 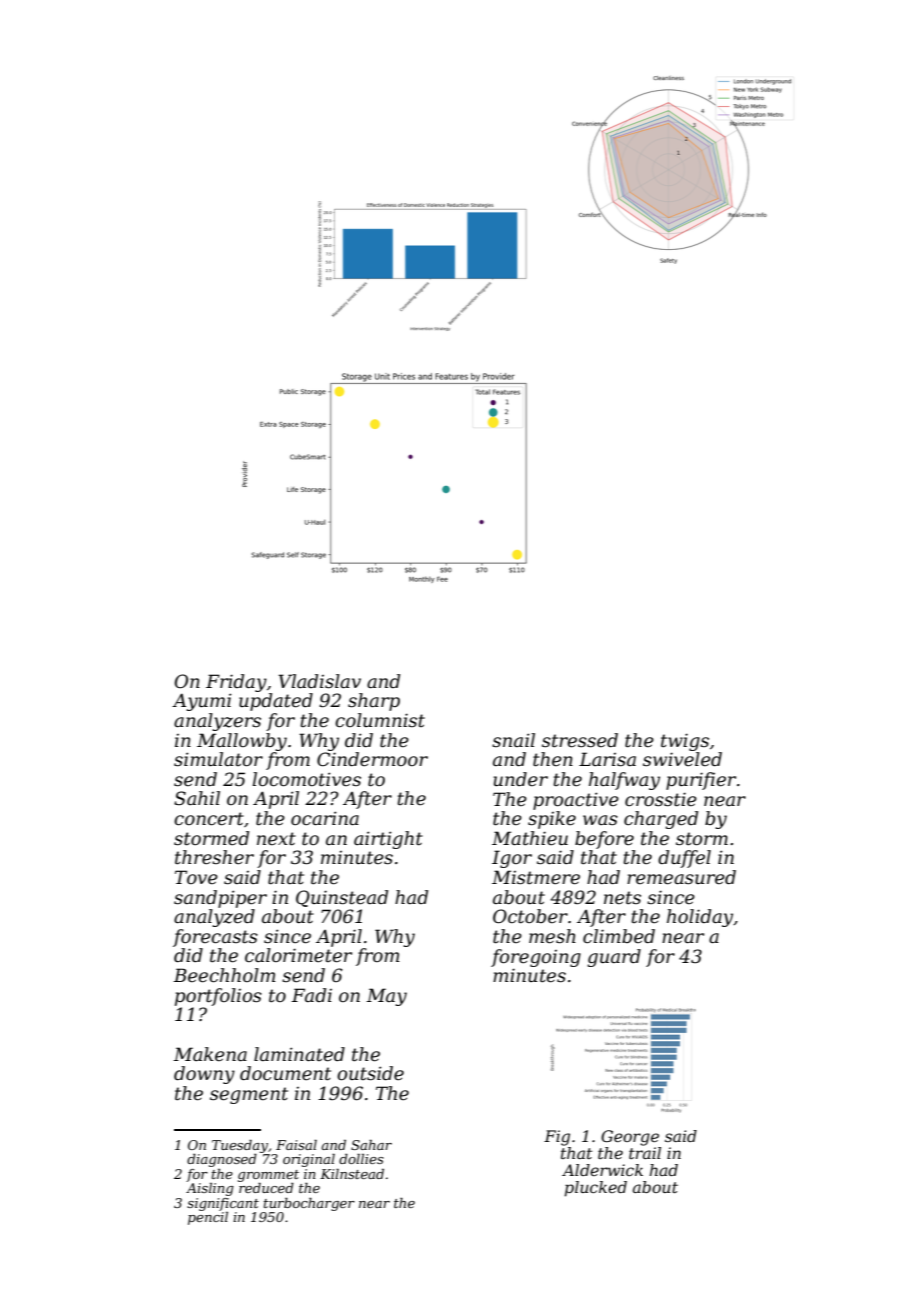 What do you see at coordinates (661, 799) in the image?
I see `crosstie` at bounding box center [661, 799].
